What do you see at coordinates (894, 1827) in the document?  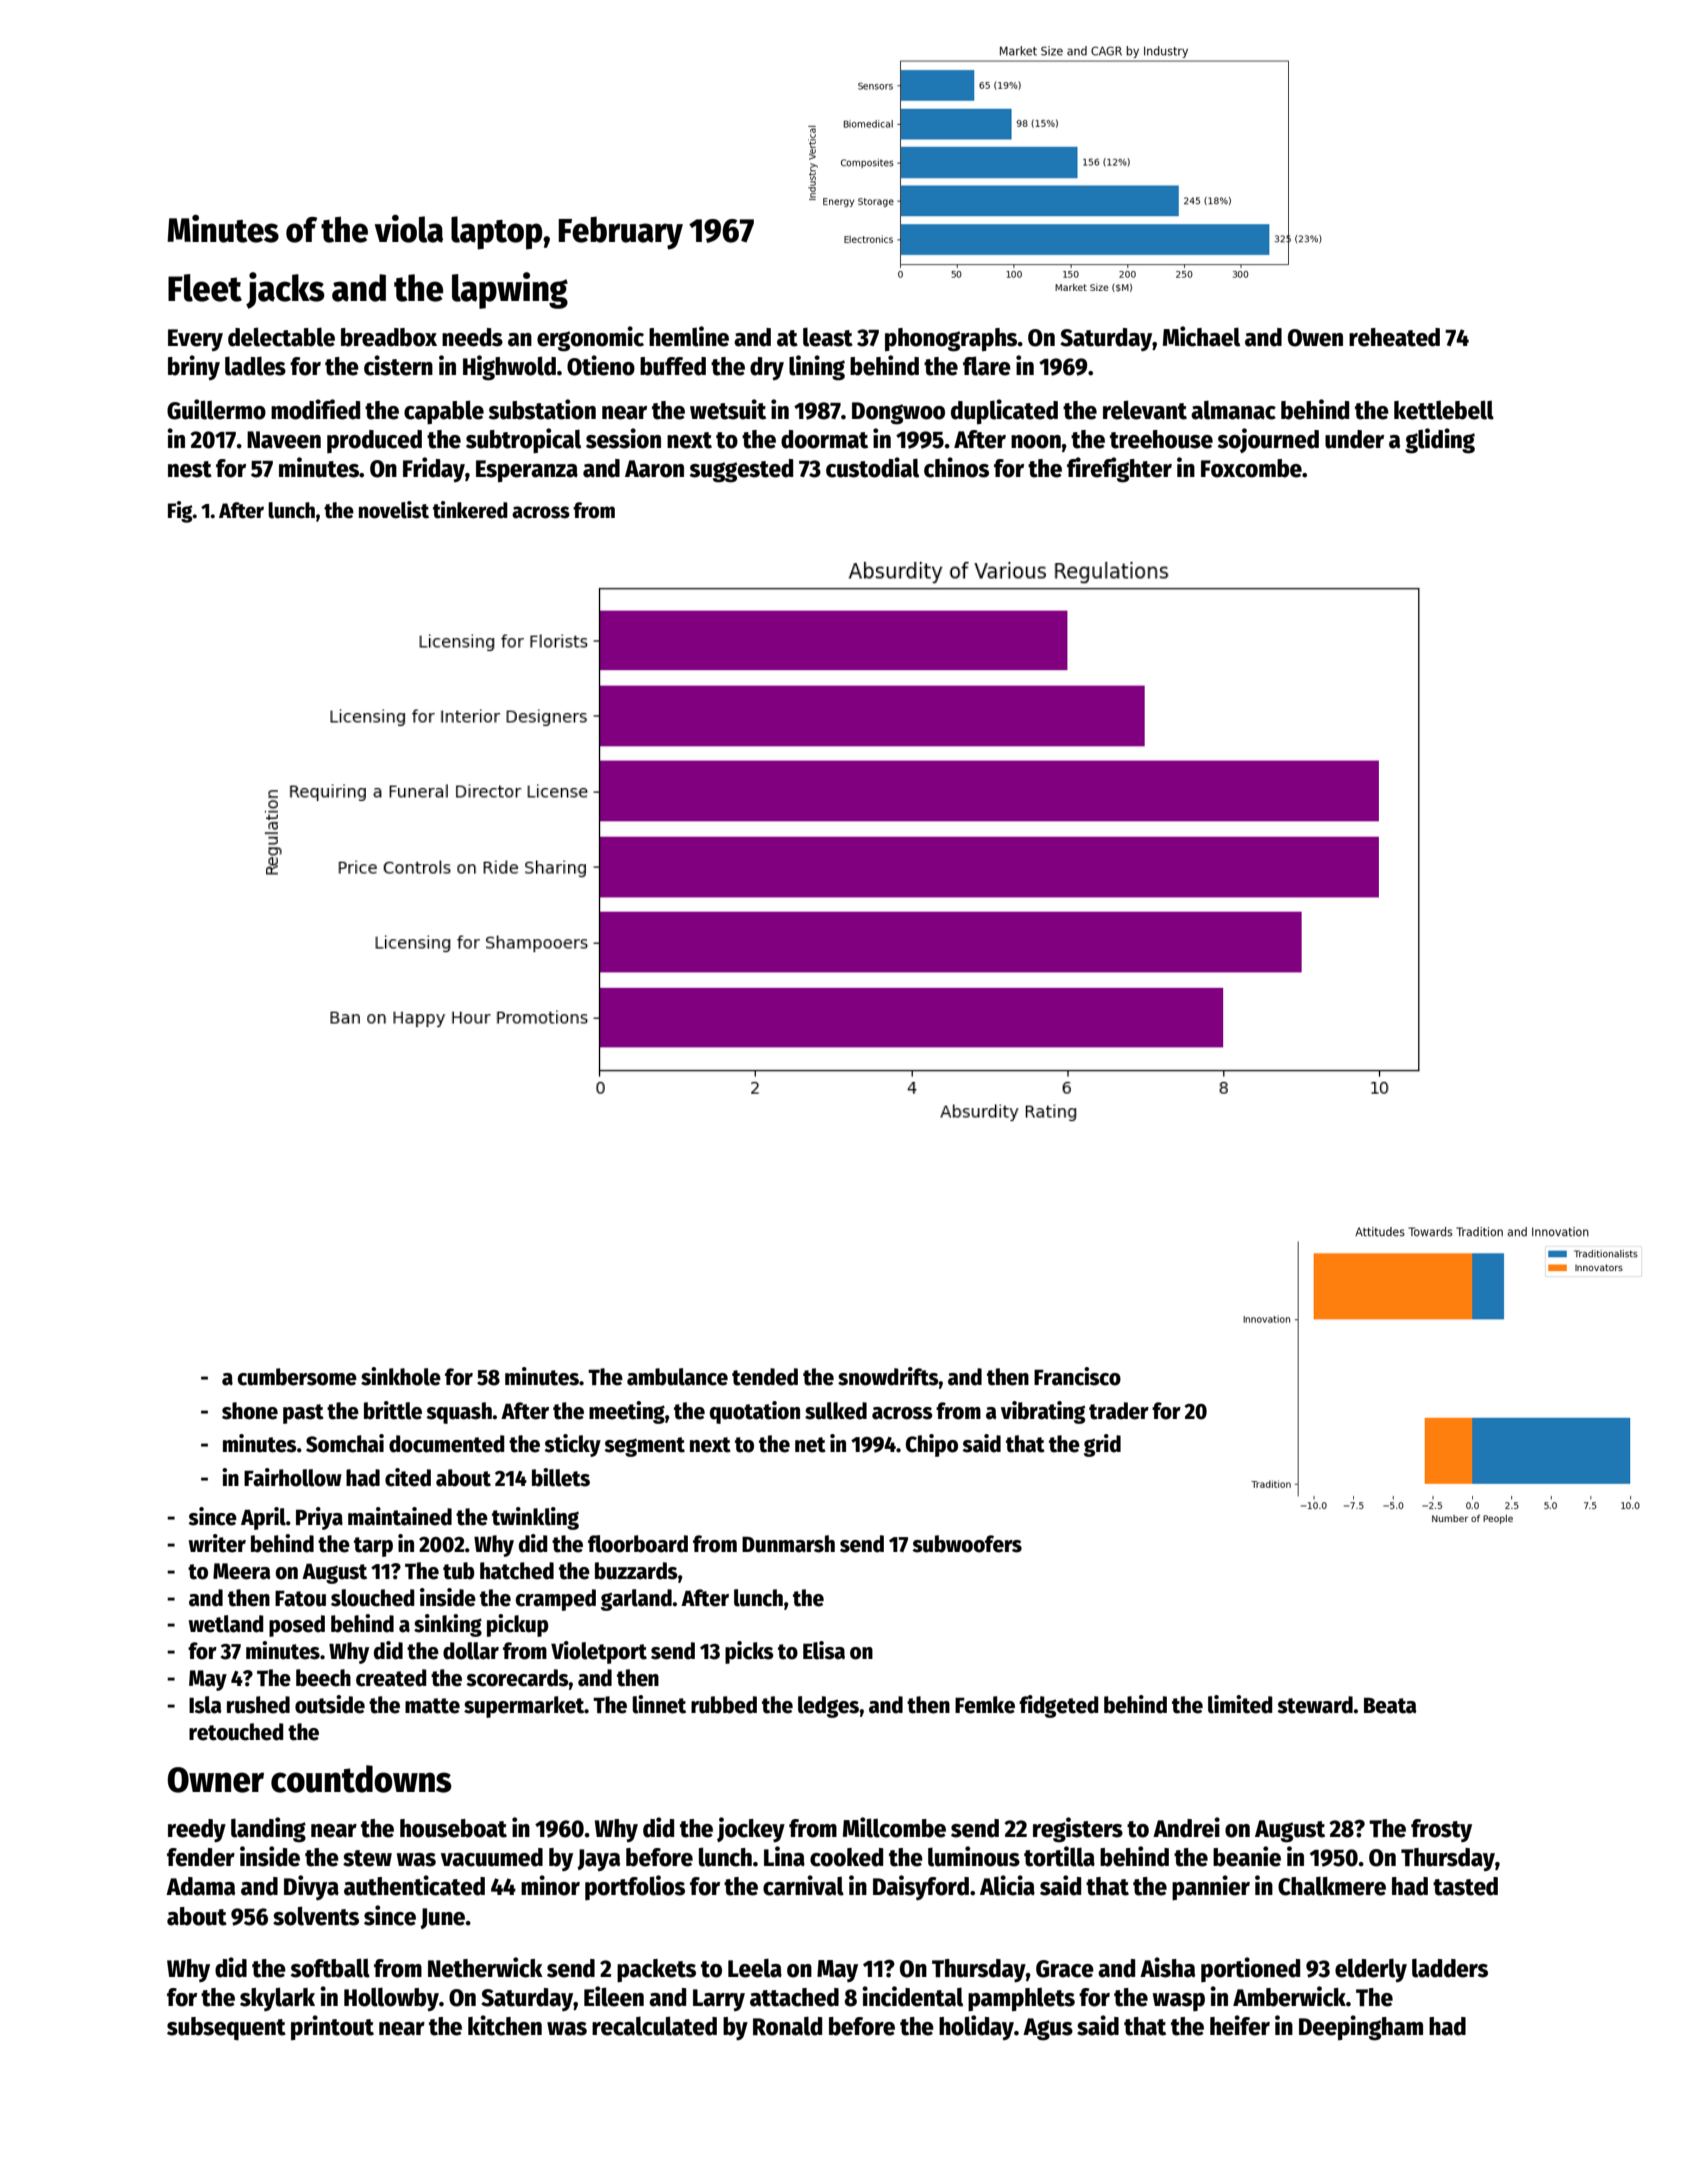 I see `Millcombe` at bounding box center [894, 1827].
